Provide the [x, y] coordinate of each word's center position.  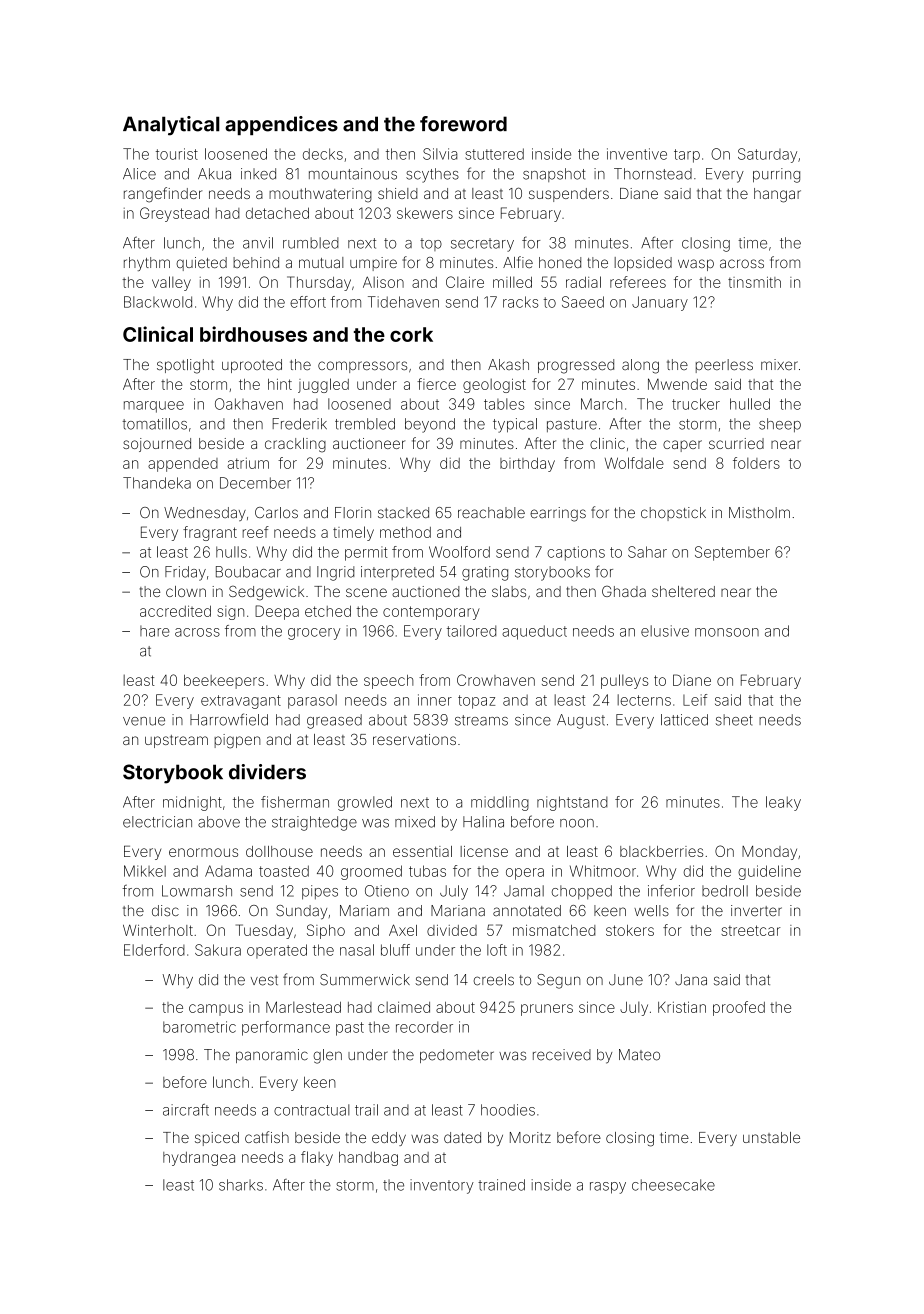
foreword [463, 124]
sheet [734, 720]
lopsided [643, 264]
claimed [404, 1007]
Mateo [639, 1055]
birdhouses [253, 334]
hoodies [508, 1110]
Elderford [154, 950]
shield [398, 193]
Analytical [171, 126]
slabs [509, 591]
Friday [185, 573]
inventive [637, 154]
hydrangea [199, 1159]
